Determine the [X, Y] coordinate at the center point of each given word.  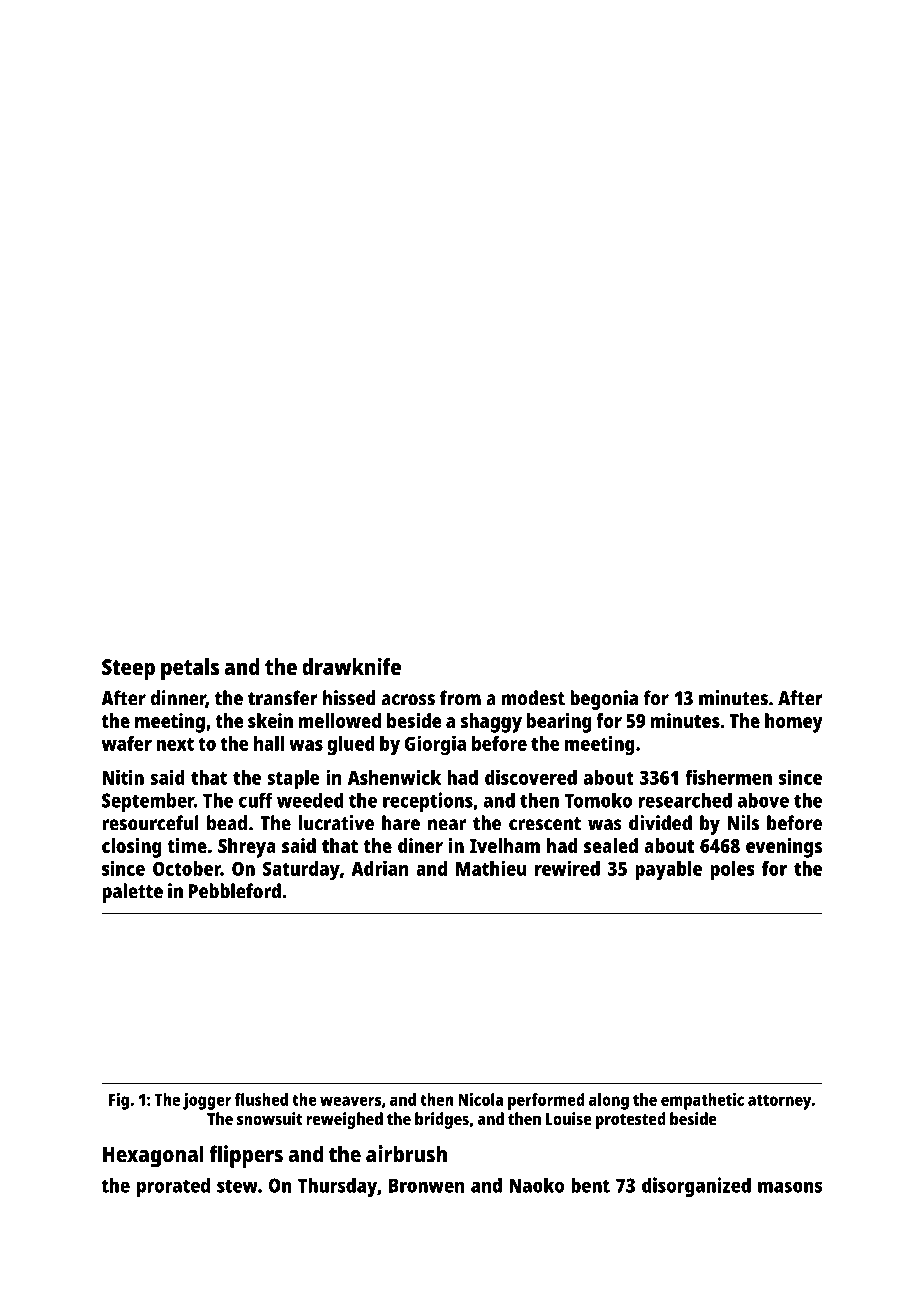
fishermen [728, 777]
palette [132, 893]
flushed [261, 1099]
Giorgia [435, 745]
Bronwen [426, 1185]
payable [668, 871]
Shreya [247, 848]
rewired [567, 868]
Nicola [480, 1099]
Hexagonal [153, 1156]
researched [685, 800]
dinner [178, 699]
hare [401, 823]
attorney [779, 1102]
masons [790, 1187]
